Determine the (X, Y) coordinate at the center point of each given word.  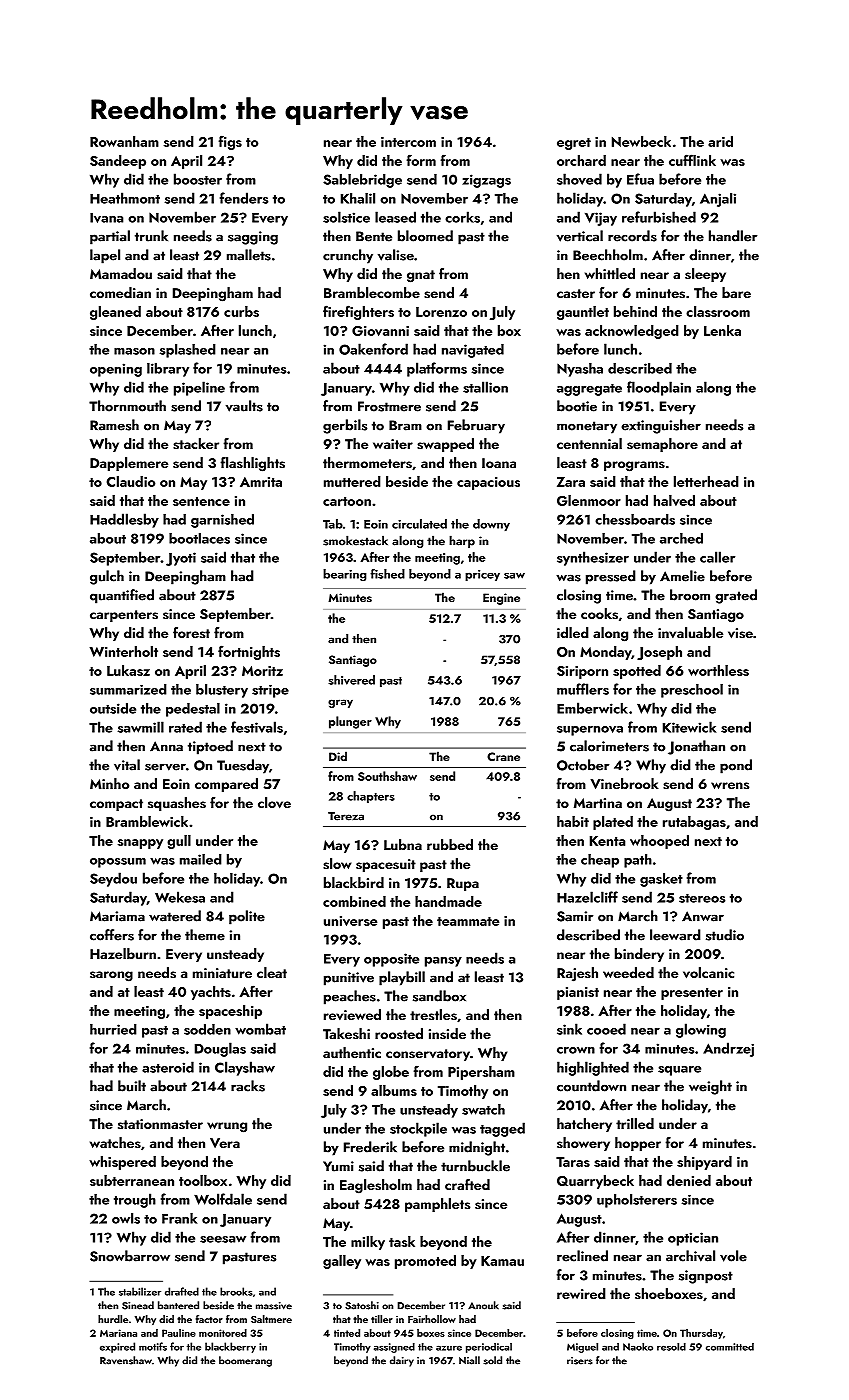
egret (574, 144)
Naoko (638, 1347)
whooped (659, 842)
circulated (419, 524)
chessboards (635, 519)
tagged (502, 1129)
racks (248, 1086)
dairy (402, 1361)
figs (230, 142)
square (679, 1071)
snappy (140, 844)
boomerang (245, 1361)
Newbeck (641, 141)
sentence (201, 501)
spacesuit (386, 865)
